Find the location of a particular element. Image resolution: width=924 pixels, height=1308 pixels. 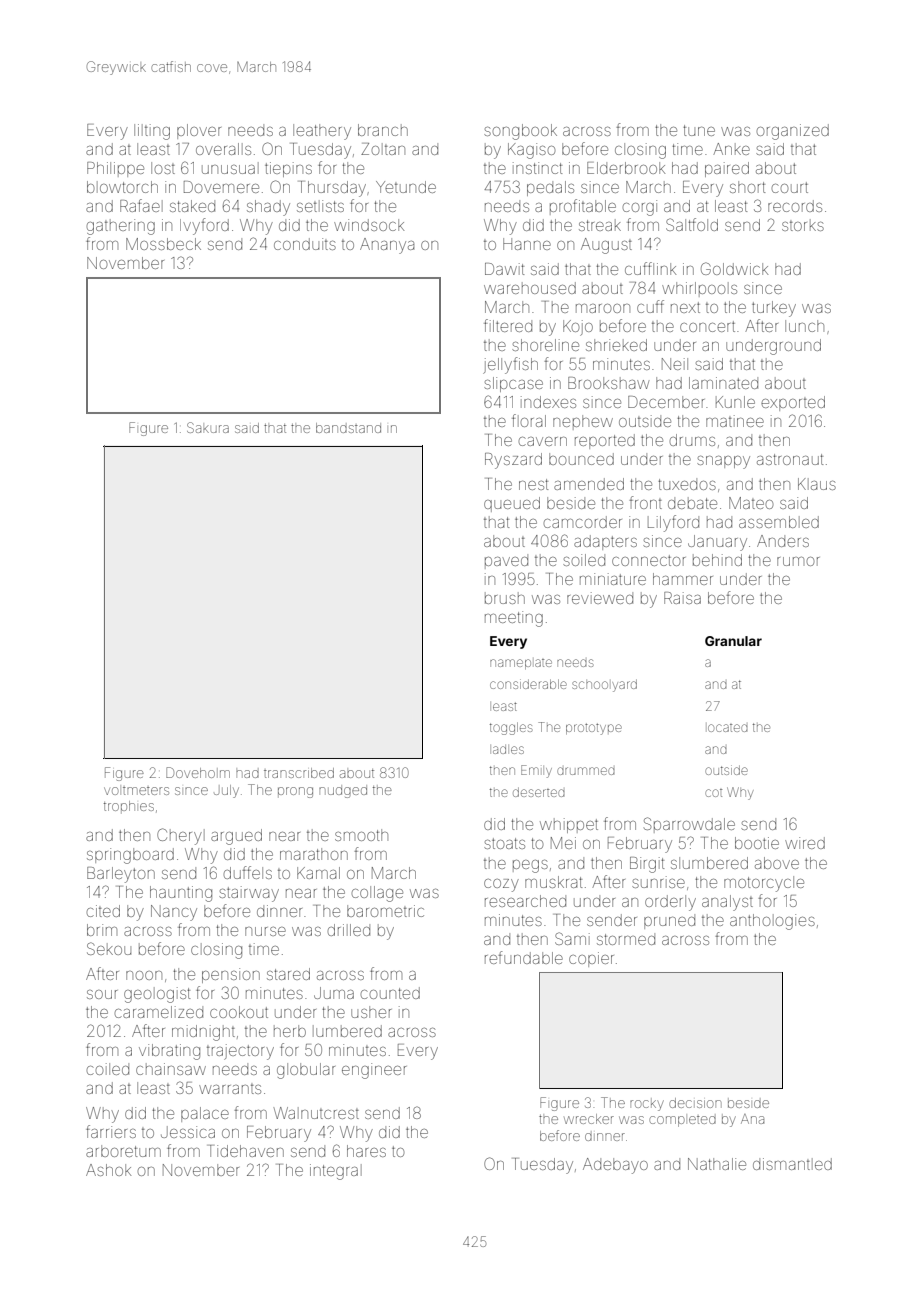

bandstand is located at coordinates (348, 428).
